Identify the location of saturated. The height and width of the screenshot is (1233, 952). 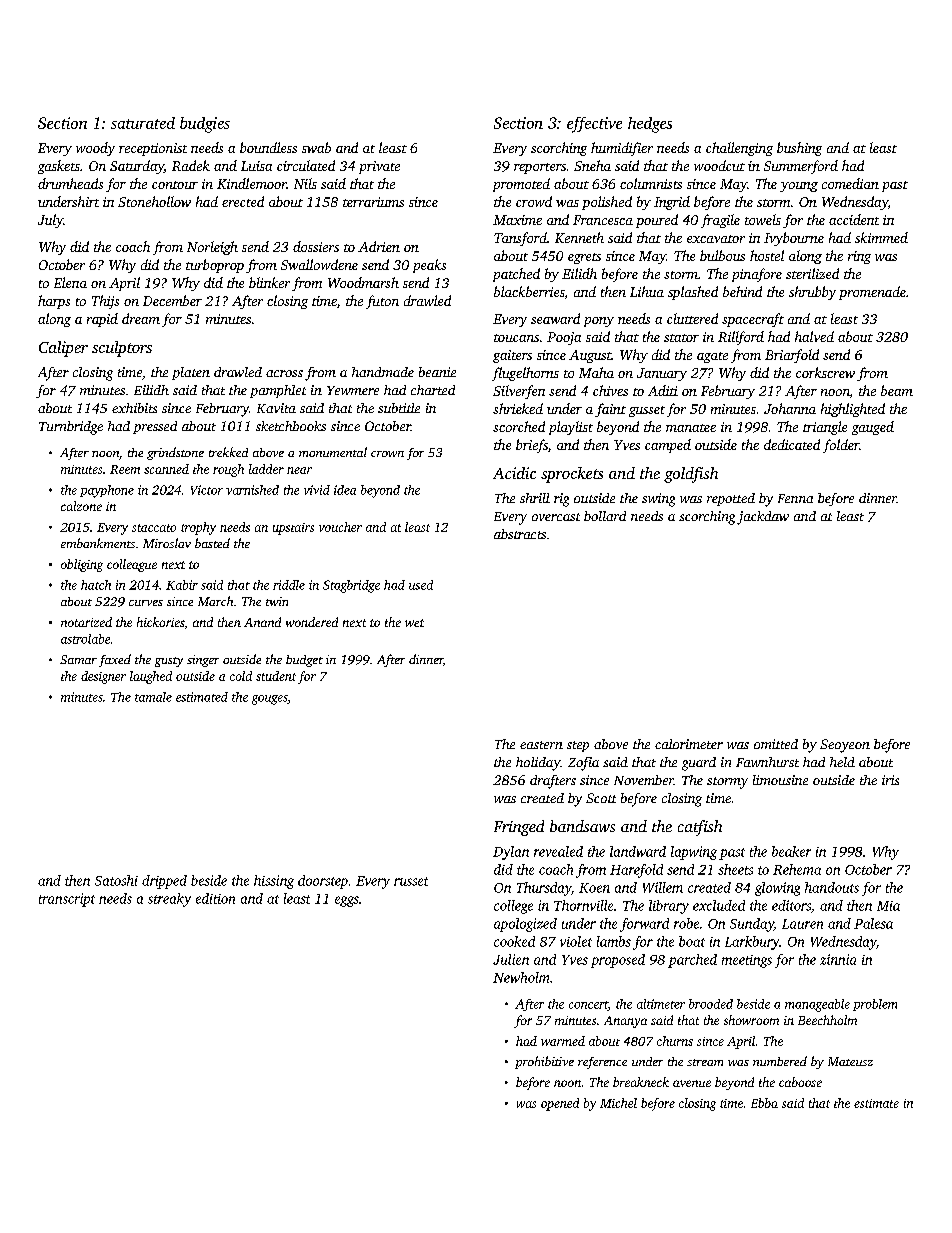
(143, 123).
